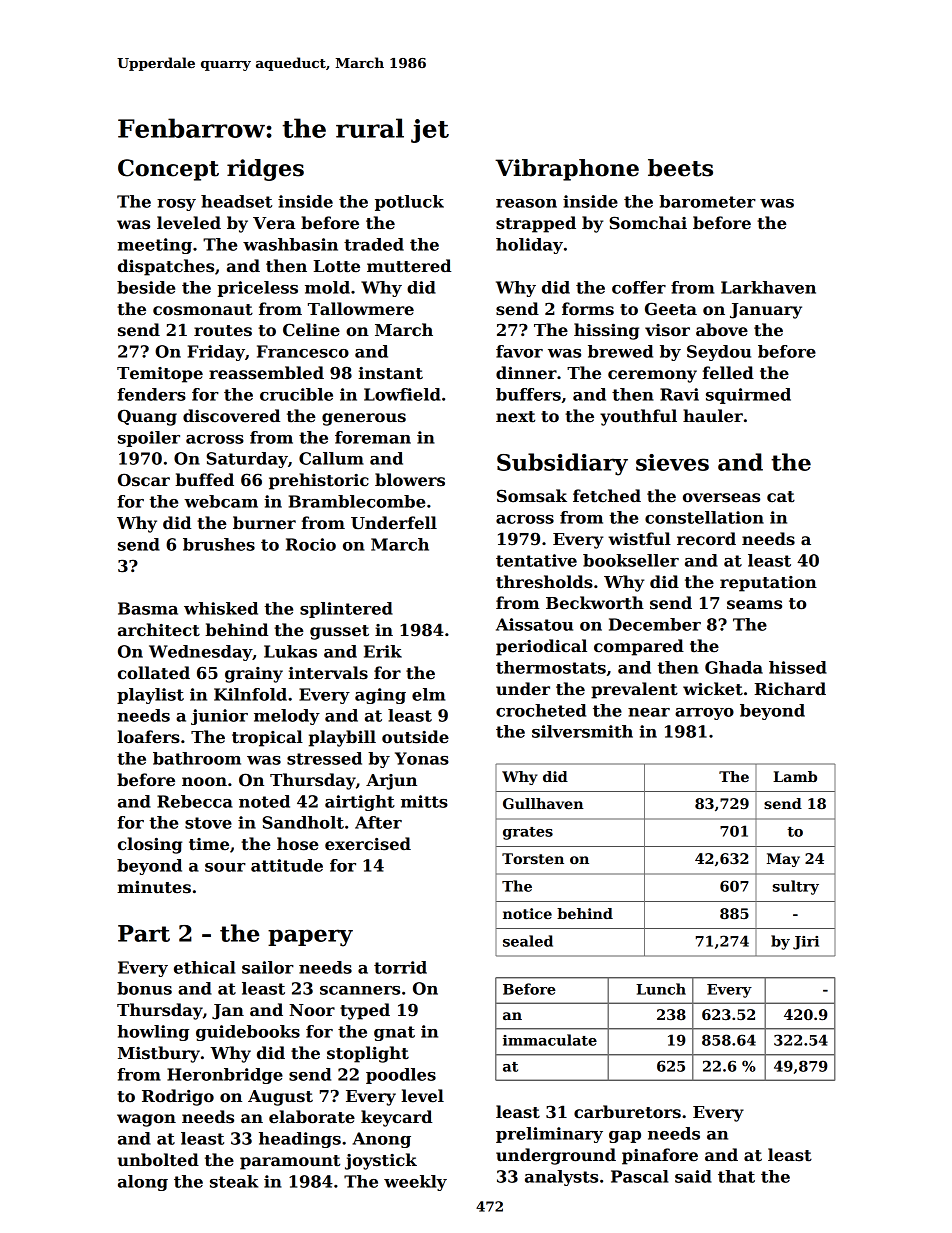 The height and width of the screenshot is (1233, 952). What do you see at coordinates (680, 168) in the screenshot?
I see `beets` at bounding box center [680, 168].
